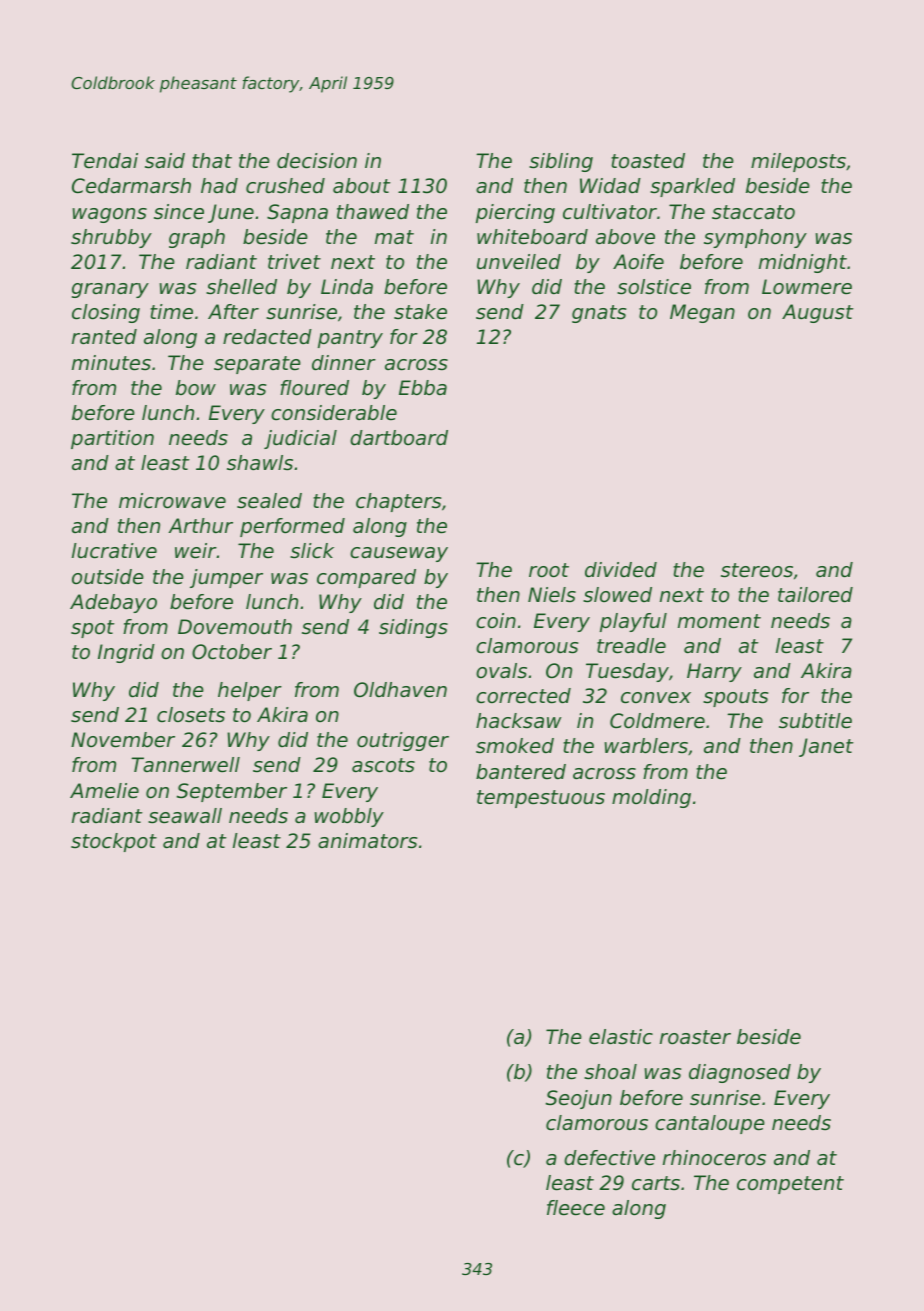 The image size is (924, 1311). What do you see at coordinates (423, 388) in the screenshot?
I see `Ebba` at bounding box center [423, 388].
